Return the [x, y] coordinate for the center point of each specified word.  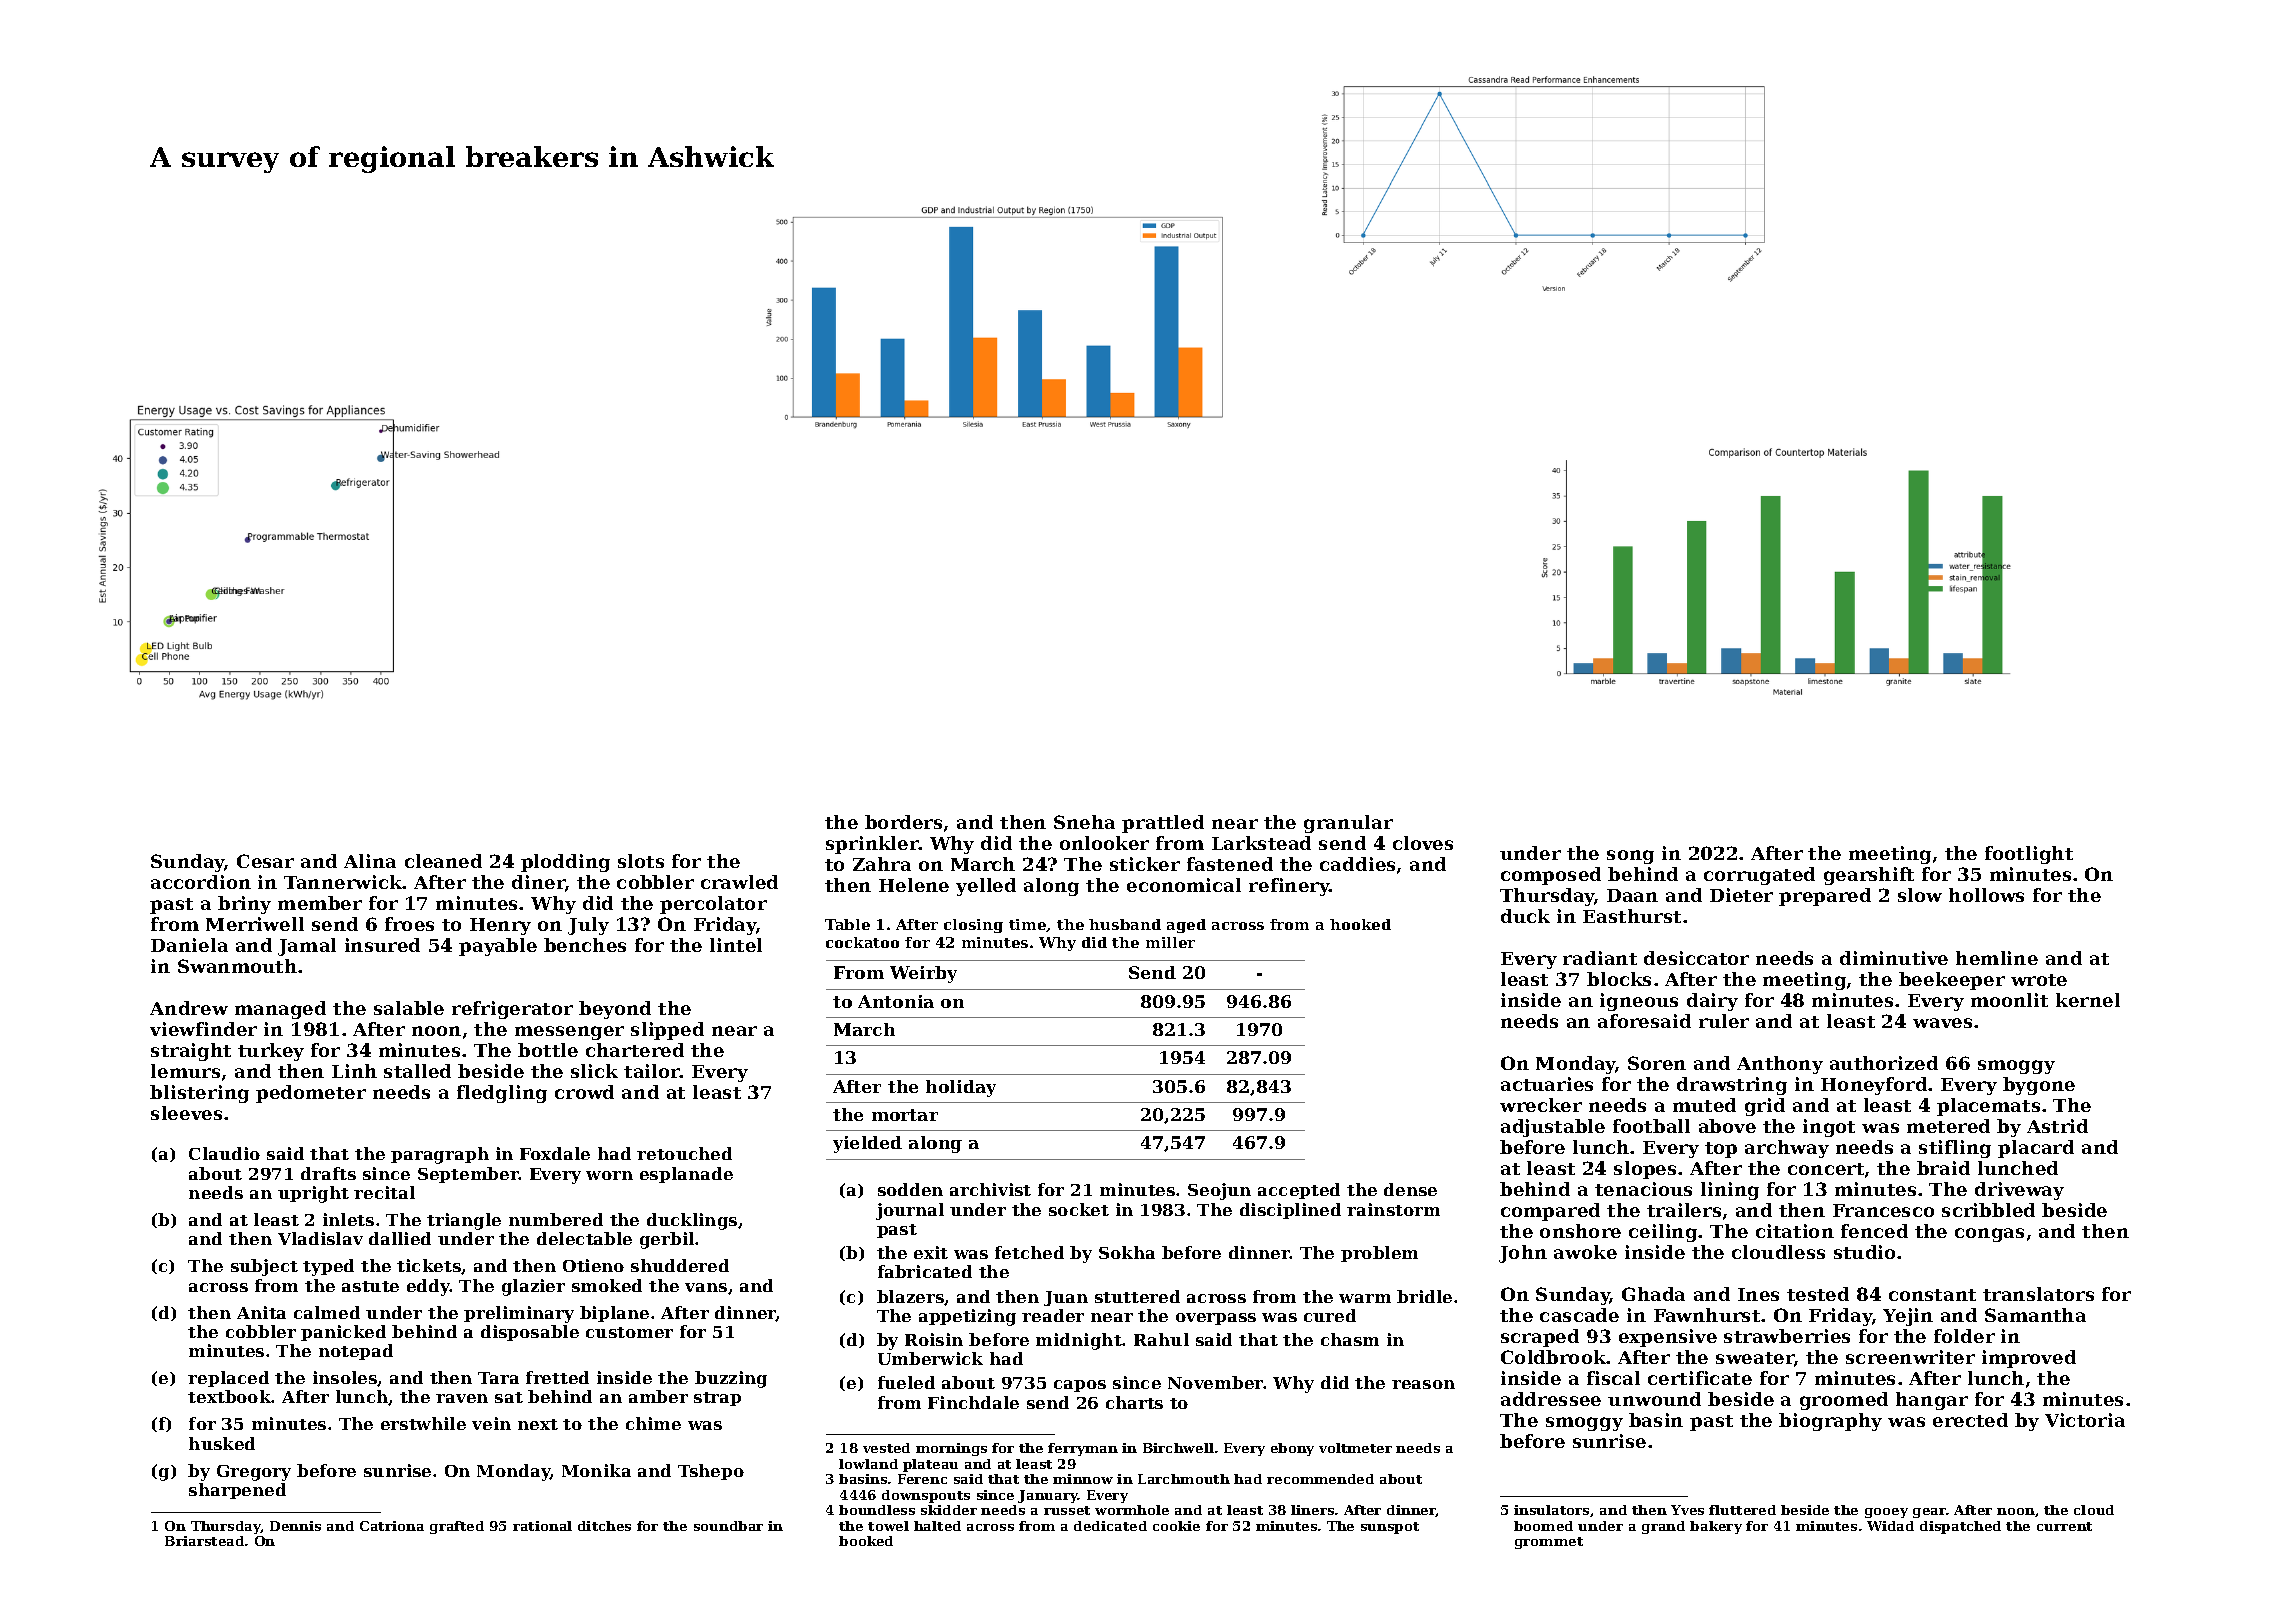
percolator [713, 905]
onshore [1580, 1231]
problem [1379, 1254]
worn [609, 1175]
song [1630, 857]
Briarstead [204, 1541]
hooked [1360, 924]
